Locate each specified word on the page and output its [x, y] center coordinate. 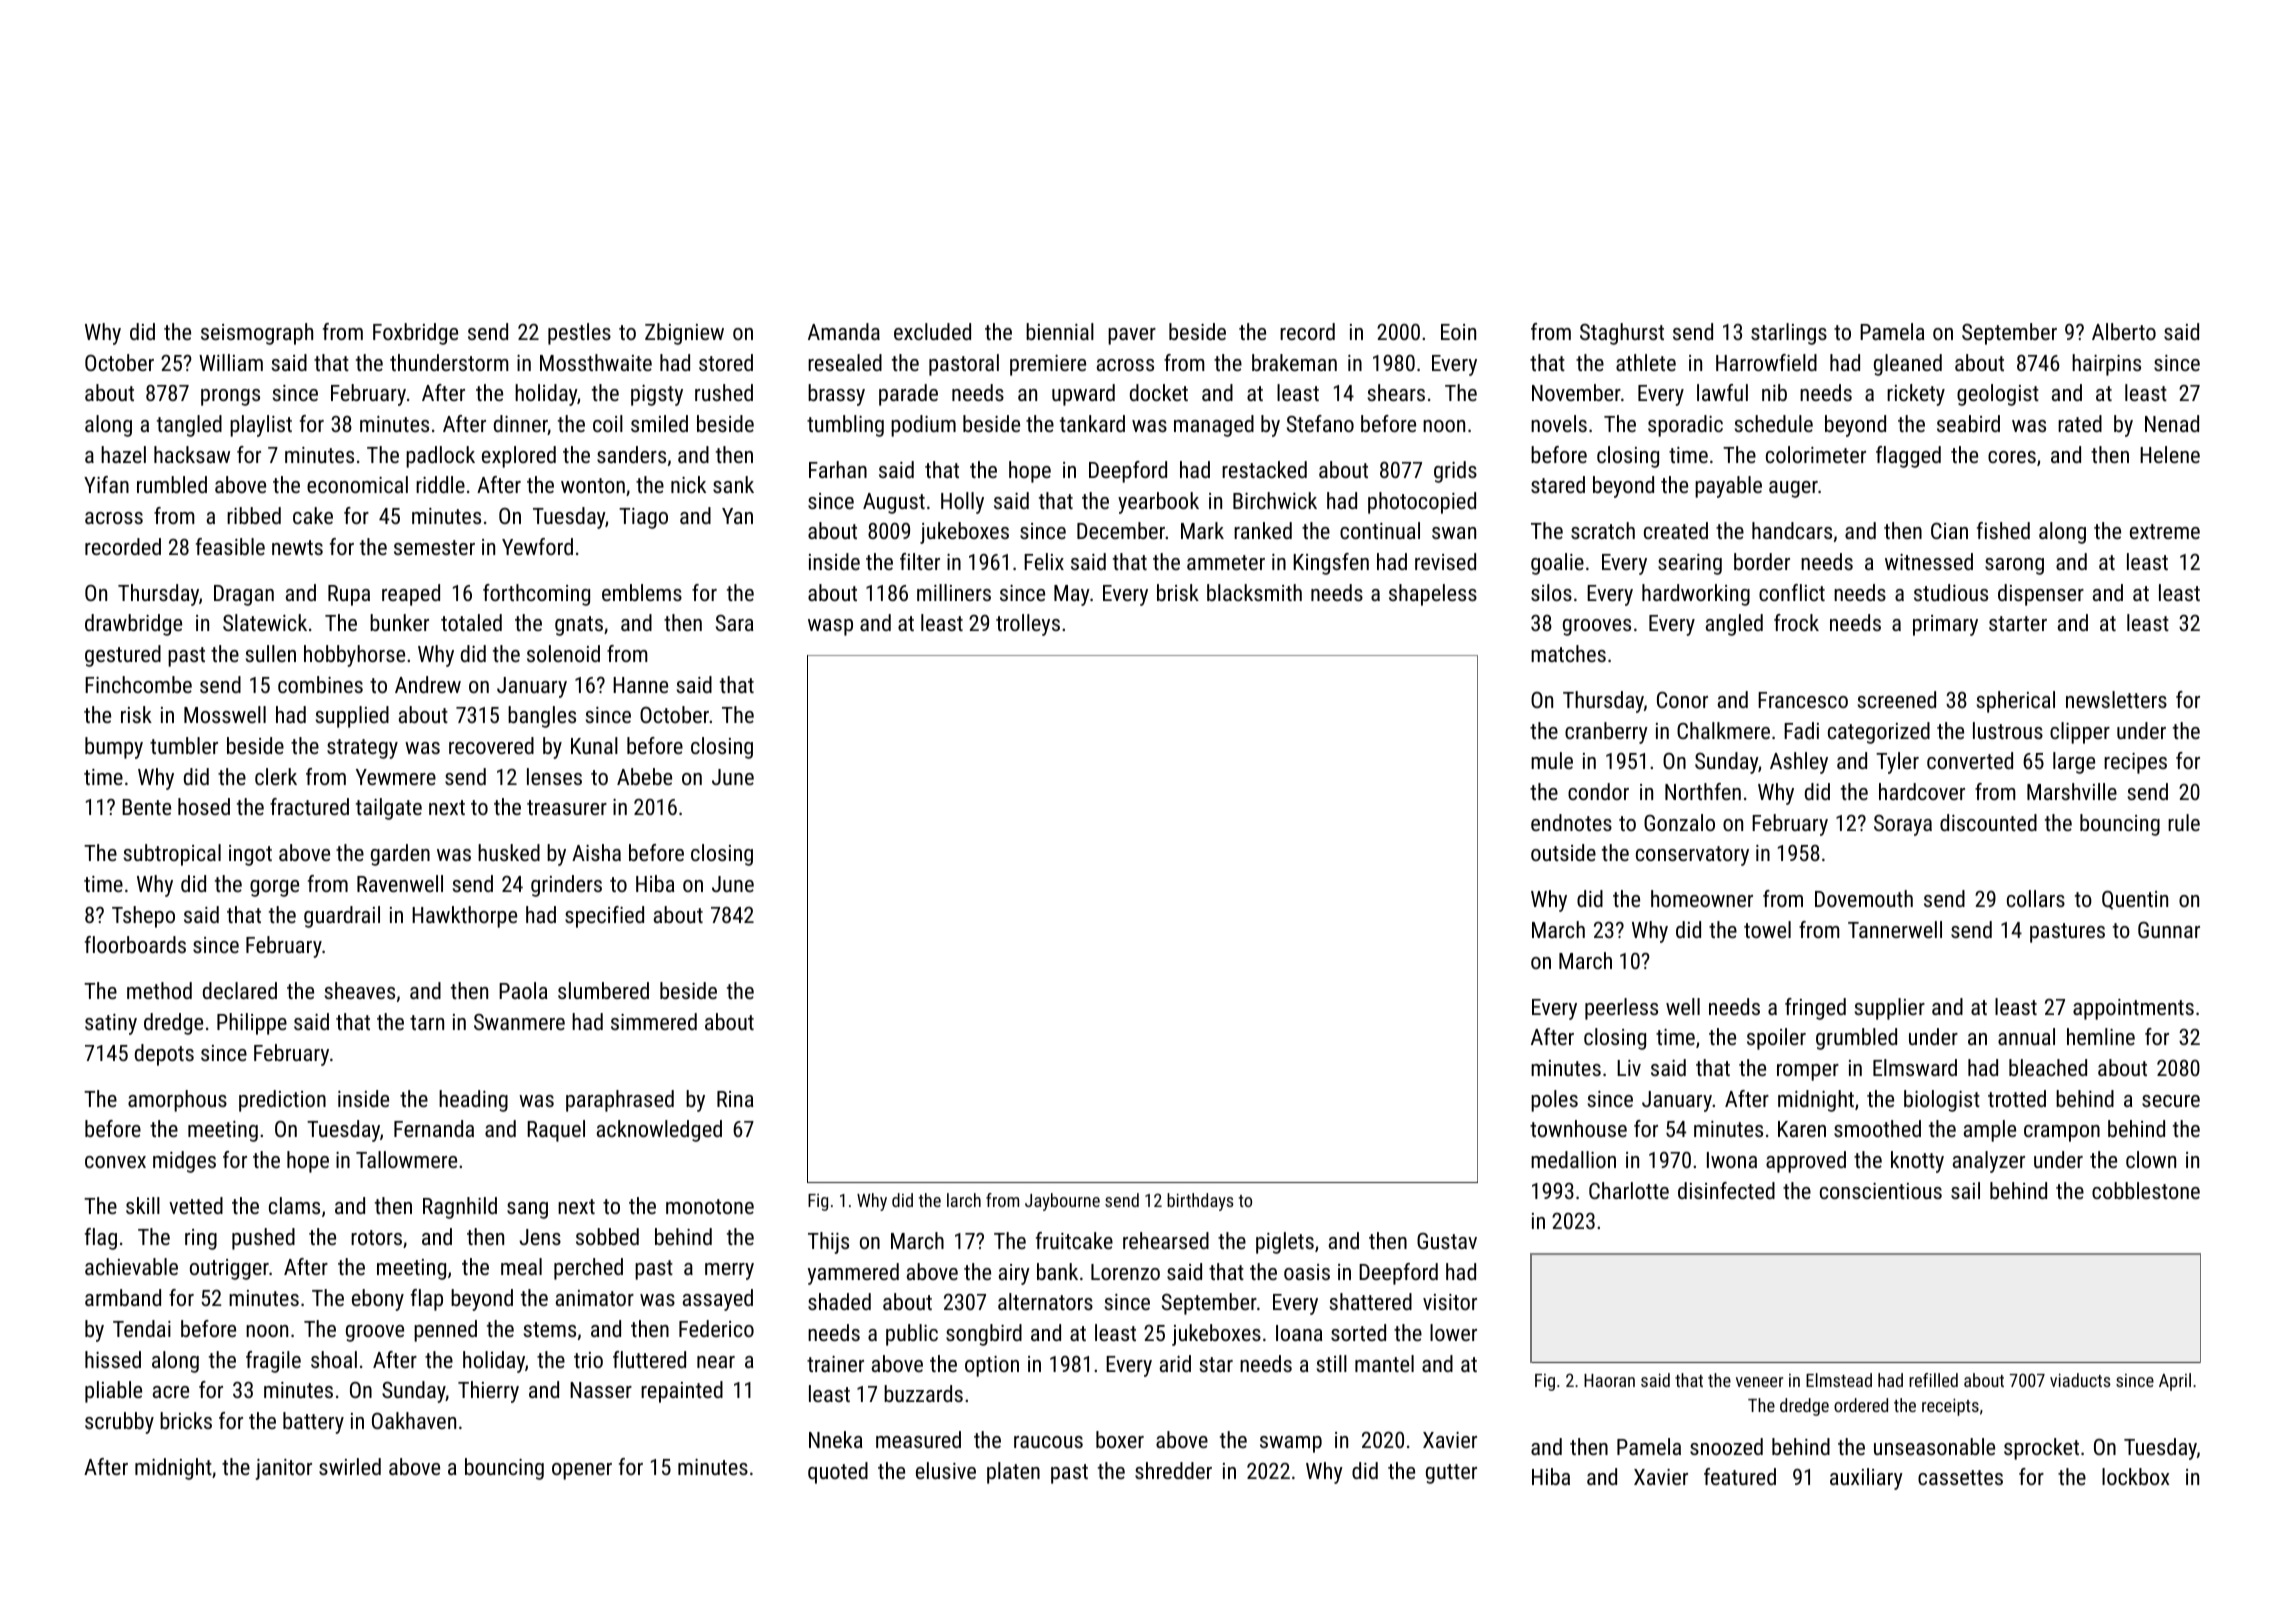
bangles [542, 717]
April [2175, 1382]
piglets [1285, 1243]
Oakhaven [414, 1420]
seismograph [257, 334]
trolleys [1028, 625]
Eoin [1458, 332]
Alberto [2124, 331]
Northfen [1703, 791]
